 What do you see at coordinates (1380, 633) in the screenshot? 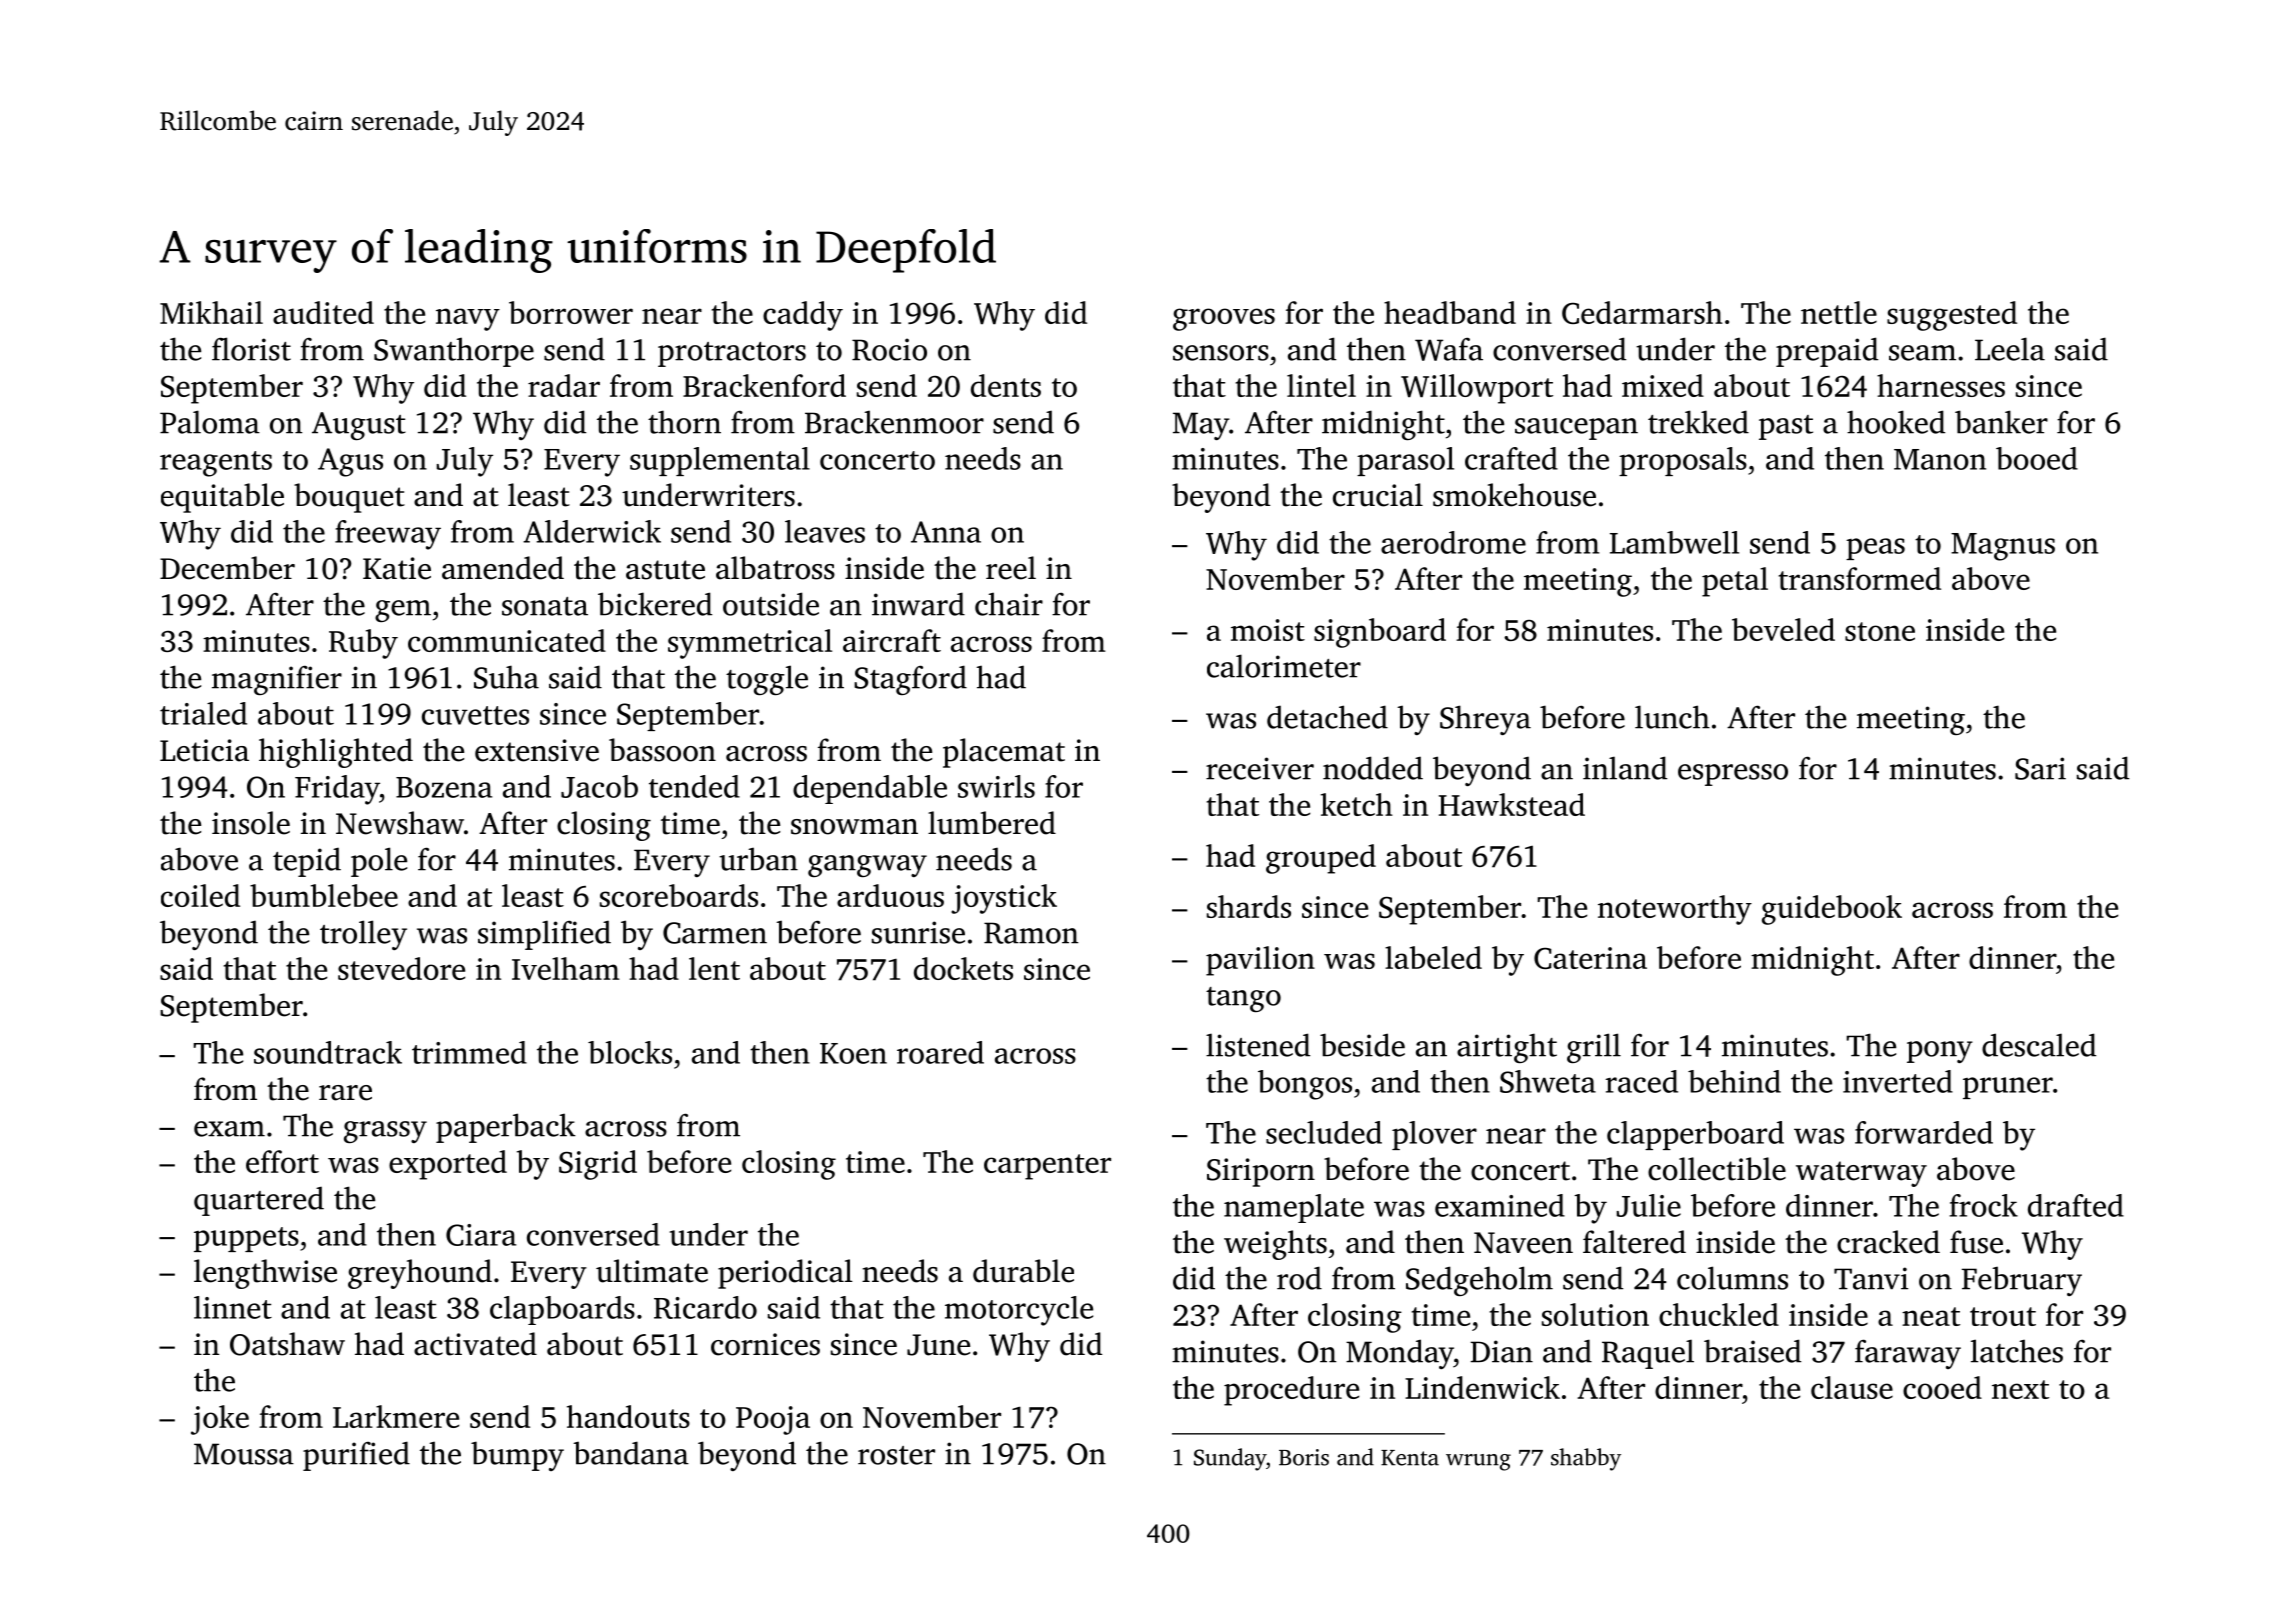
I see `signboard` at bounding box center [1380, 633].
